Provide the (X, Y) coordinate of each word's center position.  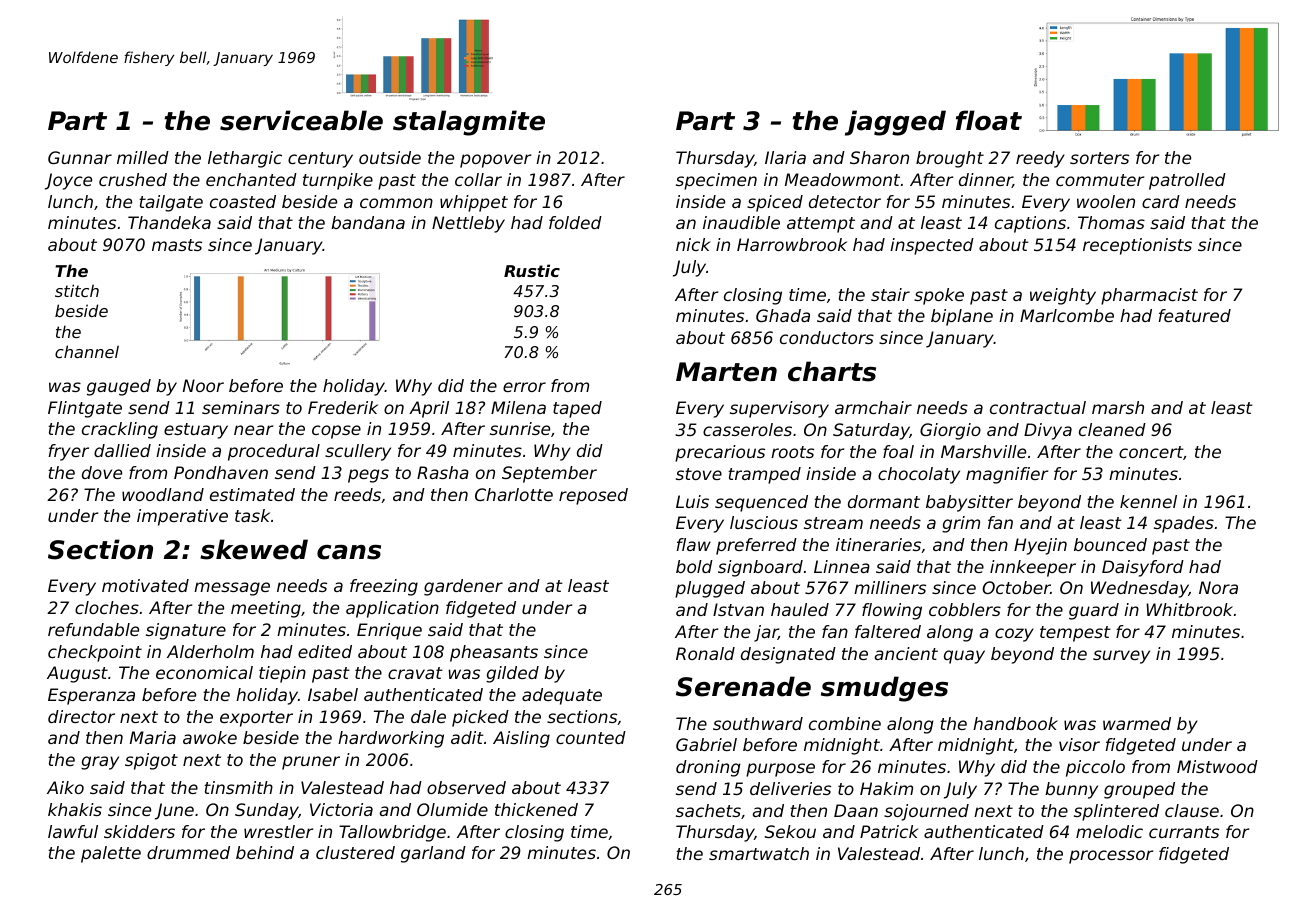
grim (961, 524)
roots (792, 452)
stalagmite (469, 123)
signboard (760, 568)
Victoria (341, 809)
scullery (358, 452)
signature (186, 631)
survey (1121, 657)
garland (433, 854)
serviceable (301, 120)
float (989, 120)
